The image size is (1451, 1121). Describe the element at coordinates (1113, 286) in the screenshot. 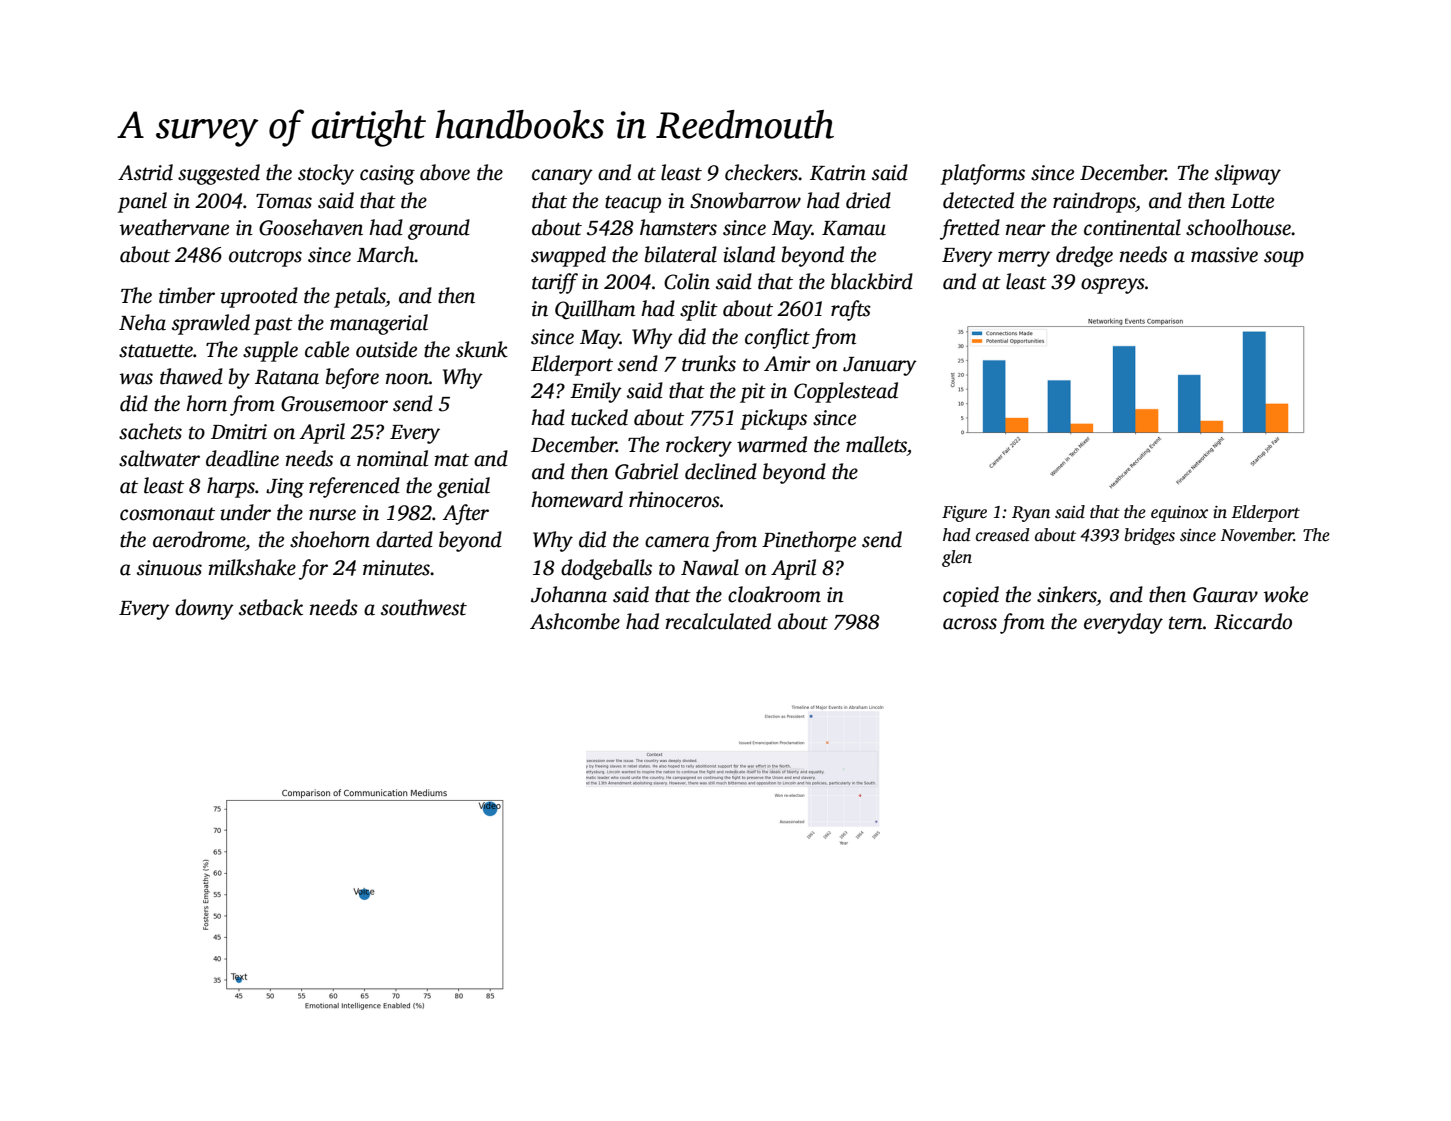

I see `ospreys` at that location.
